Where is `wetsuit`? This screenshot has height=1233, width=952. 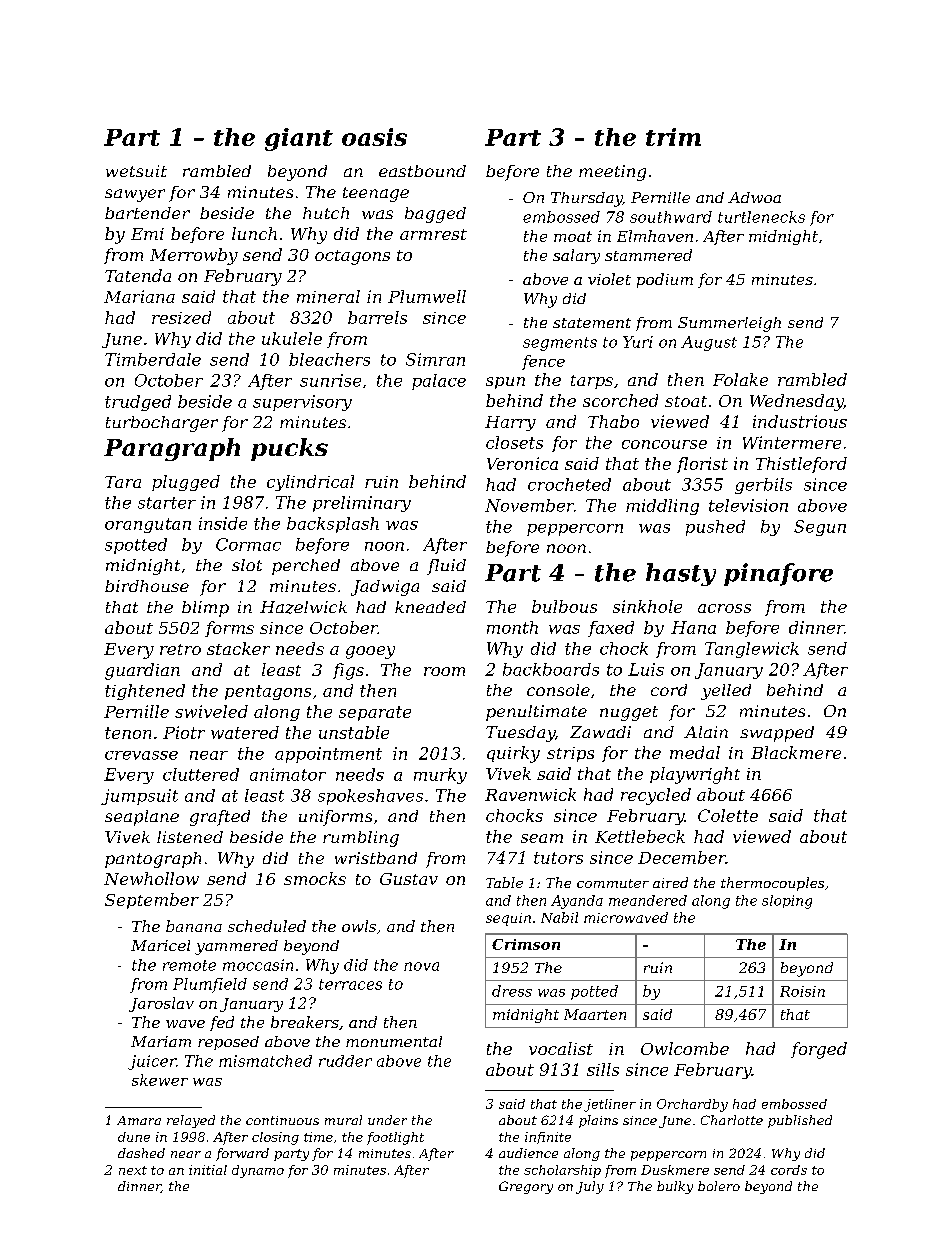 wetsuit is located at coordinates (136, 171).
